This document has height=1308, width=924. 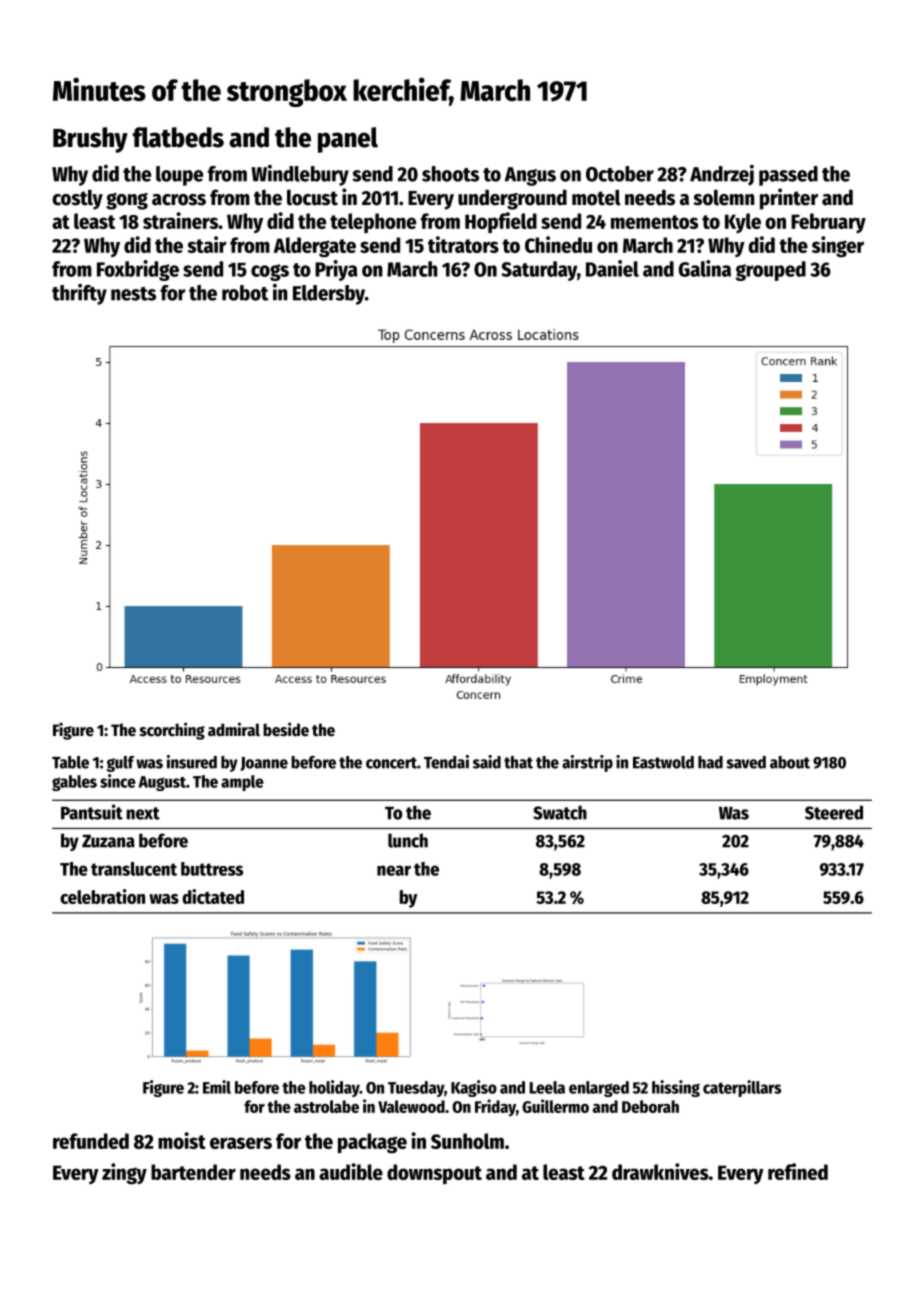 I want to click on next, so click(x=143, y=813).
